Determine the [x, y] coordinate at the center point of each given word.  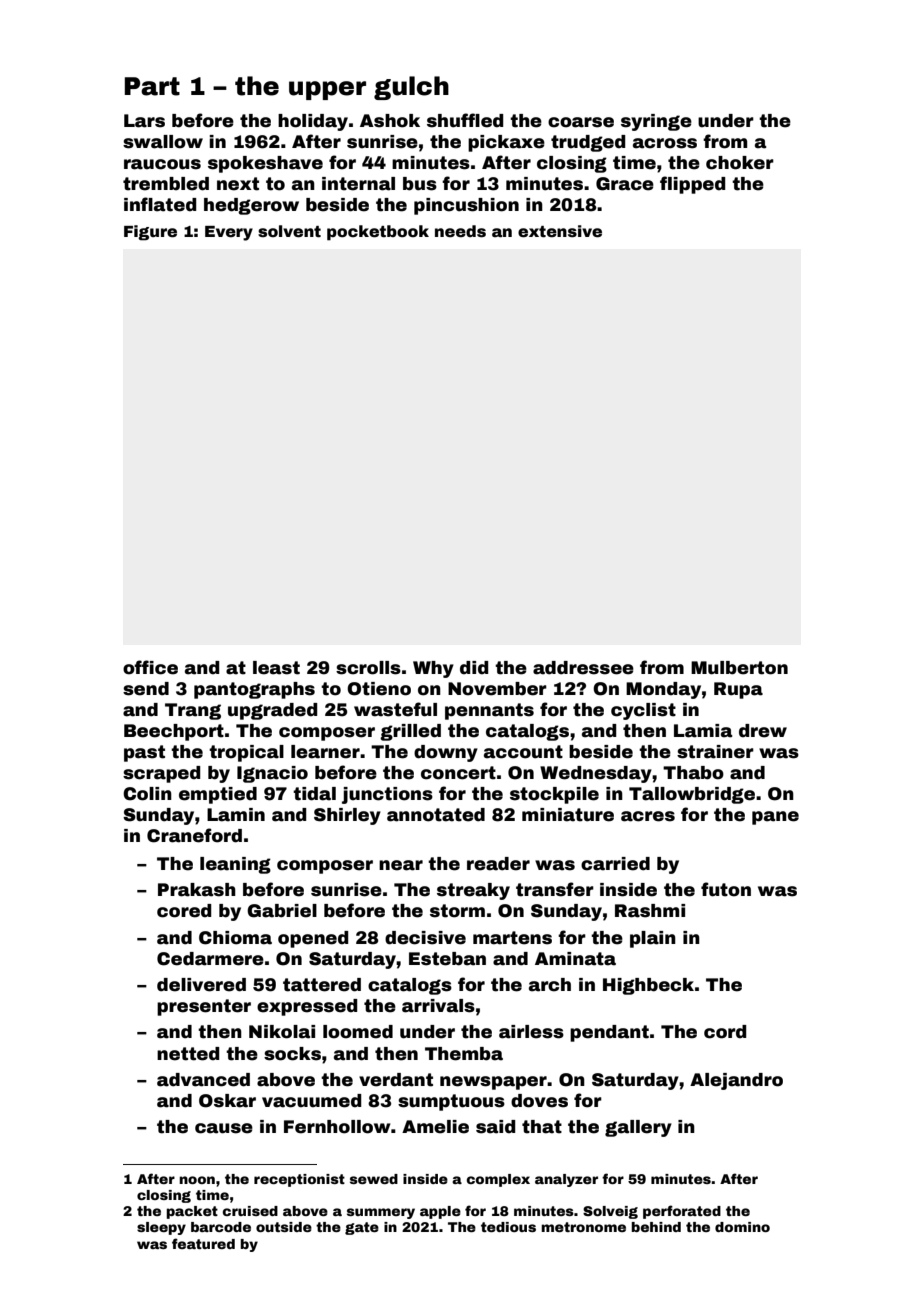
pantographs [254, 690]
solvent [289, 231]
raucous [162, 164]
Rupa [738, 690]
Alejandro [736, 1081]
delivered [201, 985]
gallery [638, 1128]
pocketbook [378, 233]
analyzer [566, 1180]
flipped [692, 185]
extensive [560, 231]
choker [740, 163]
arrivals [438, 1006]
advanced [203, 1080]
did [474, 668]
